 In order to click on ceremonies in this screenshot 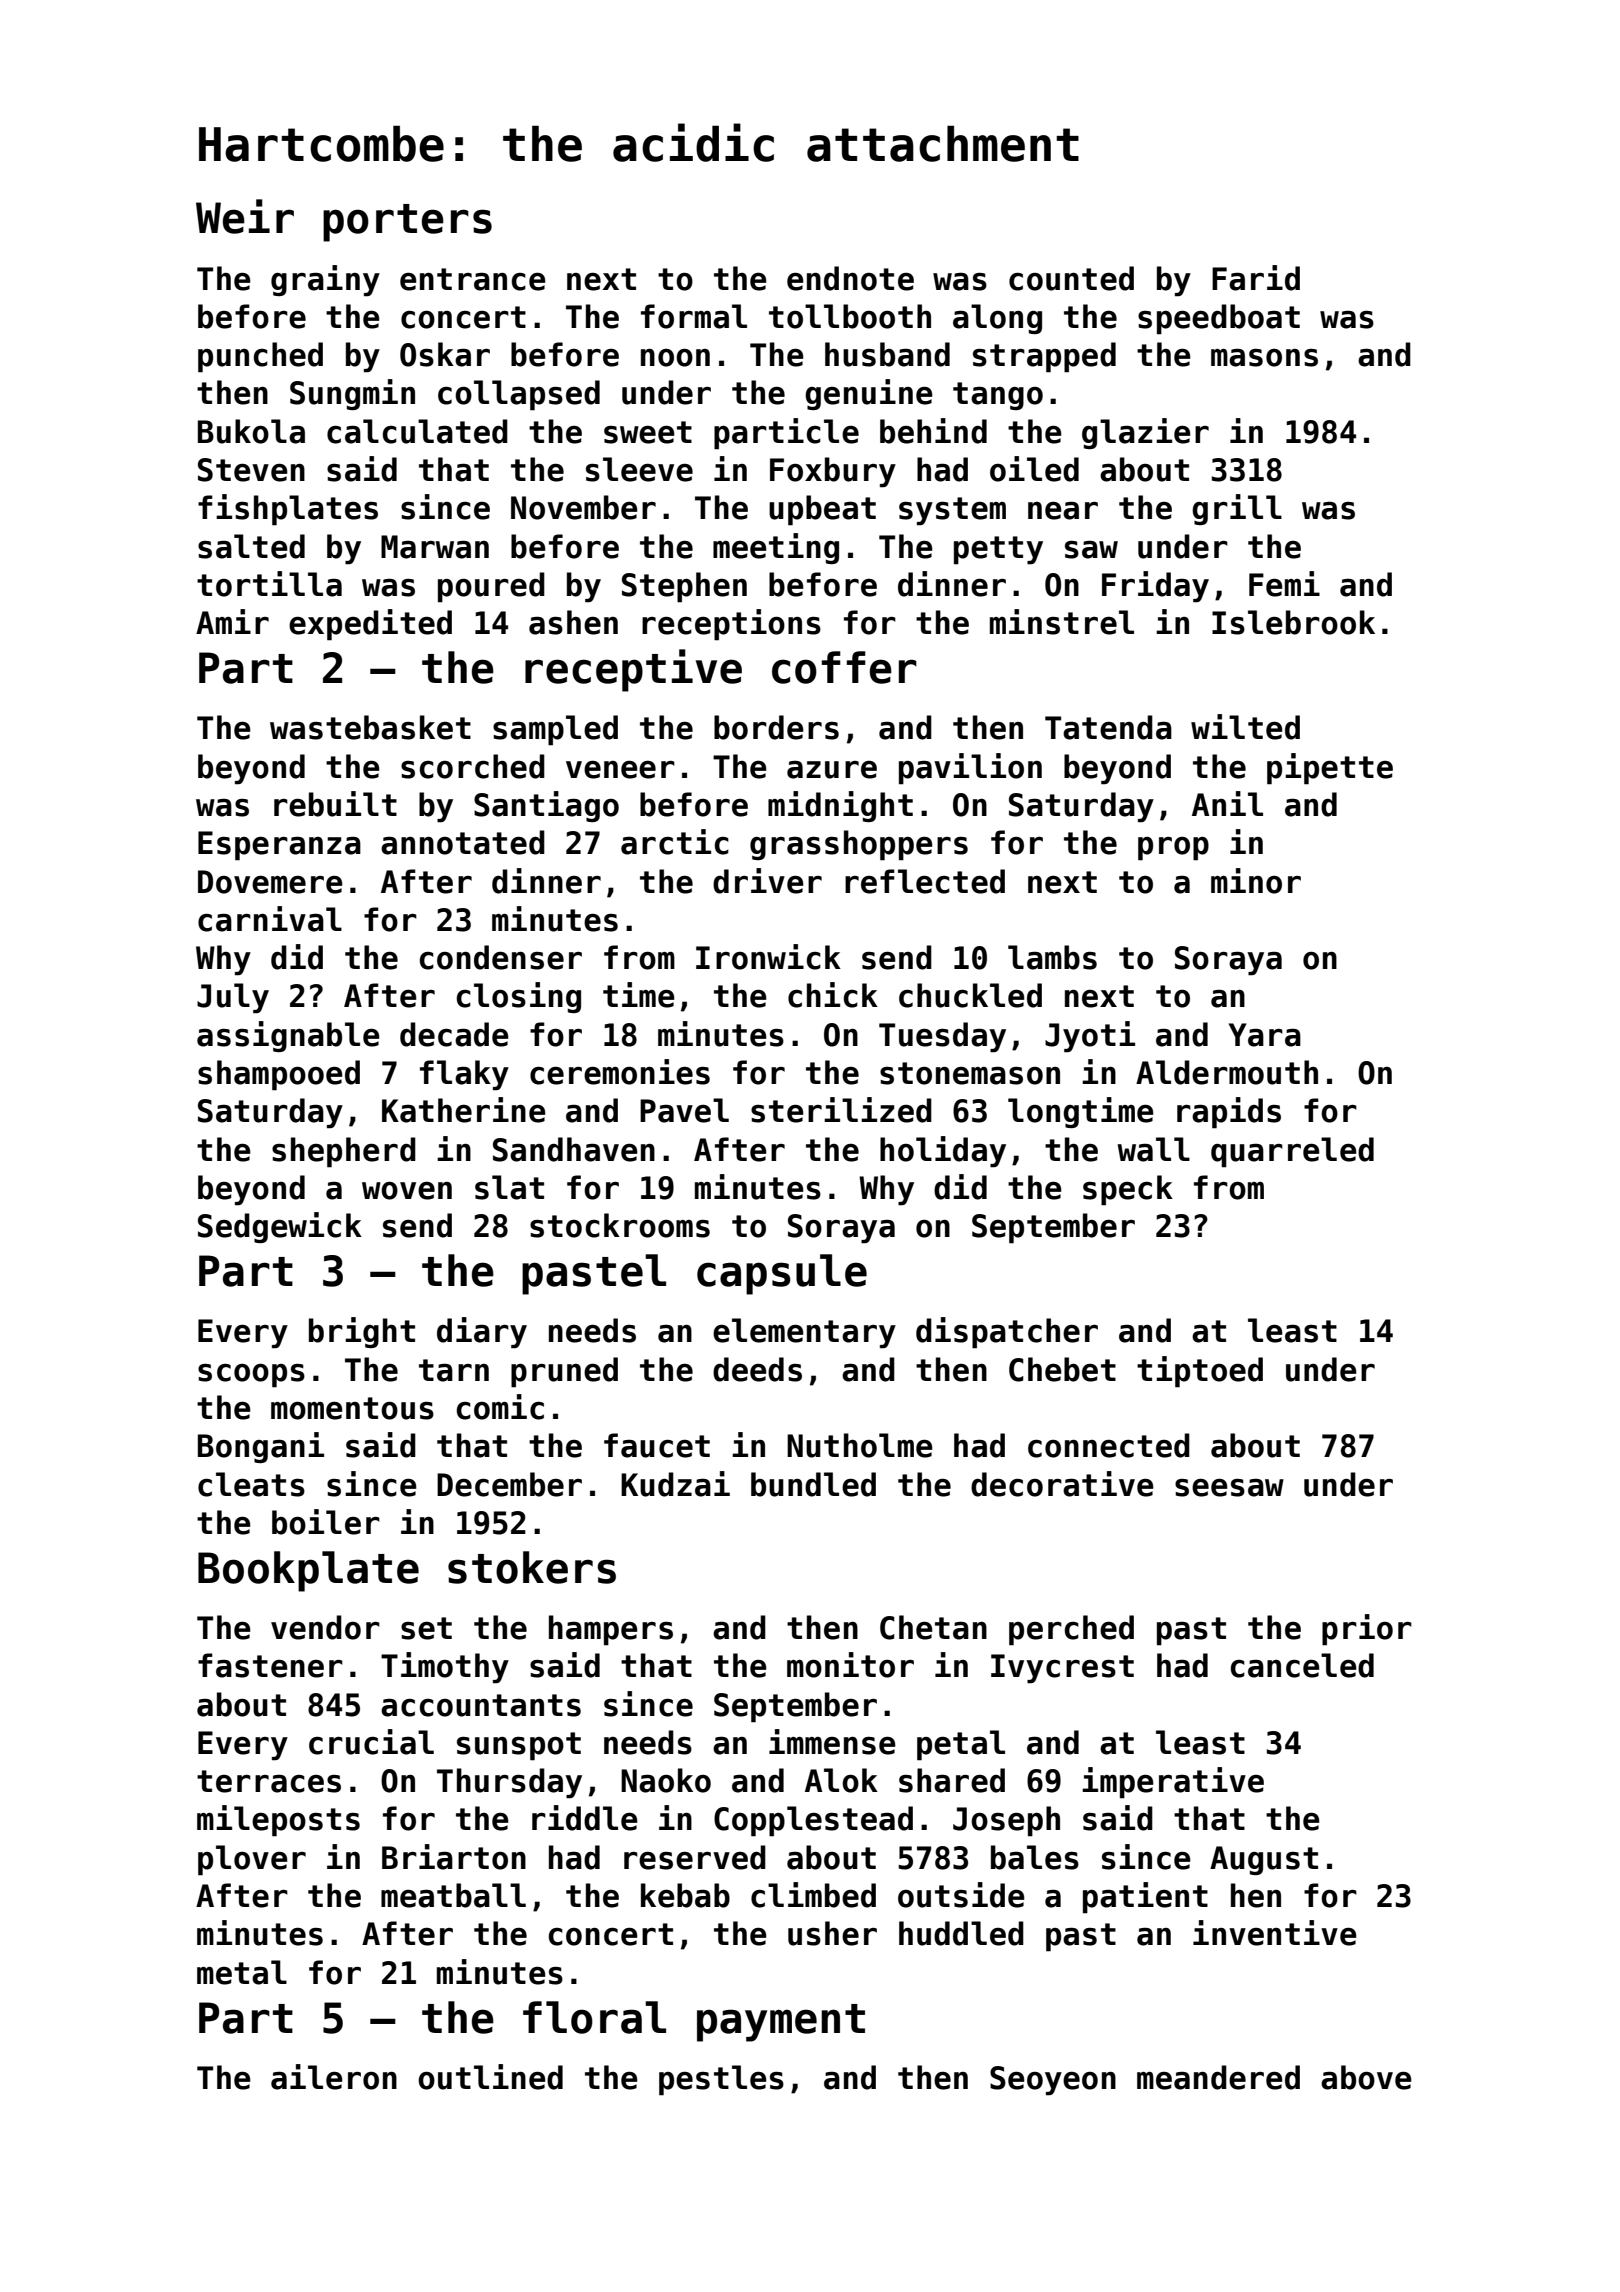, I will do `click(620, 1072)`.
